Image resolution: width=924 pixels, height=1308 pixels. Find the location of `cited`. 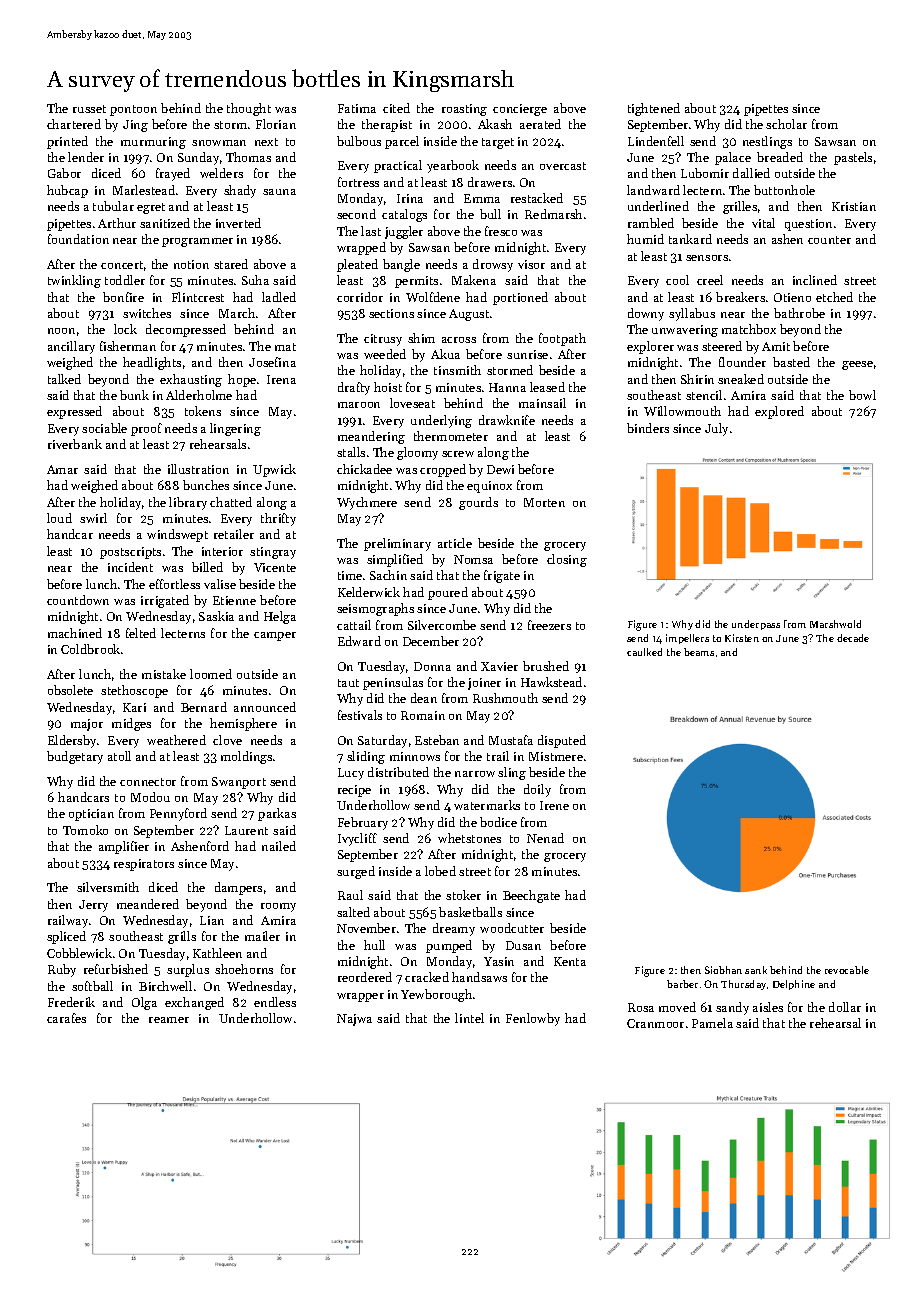

cited is located at coordinates (396, 108).
